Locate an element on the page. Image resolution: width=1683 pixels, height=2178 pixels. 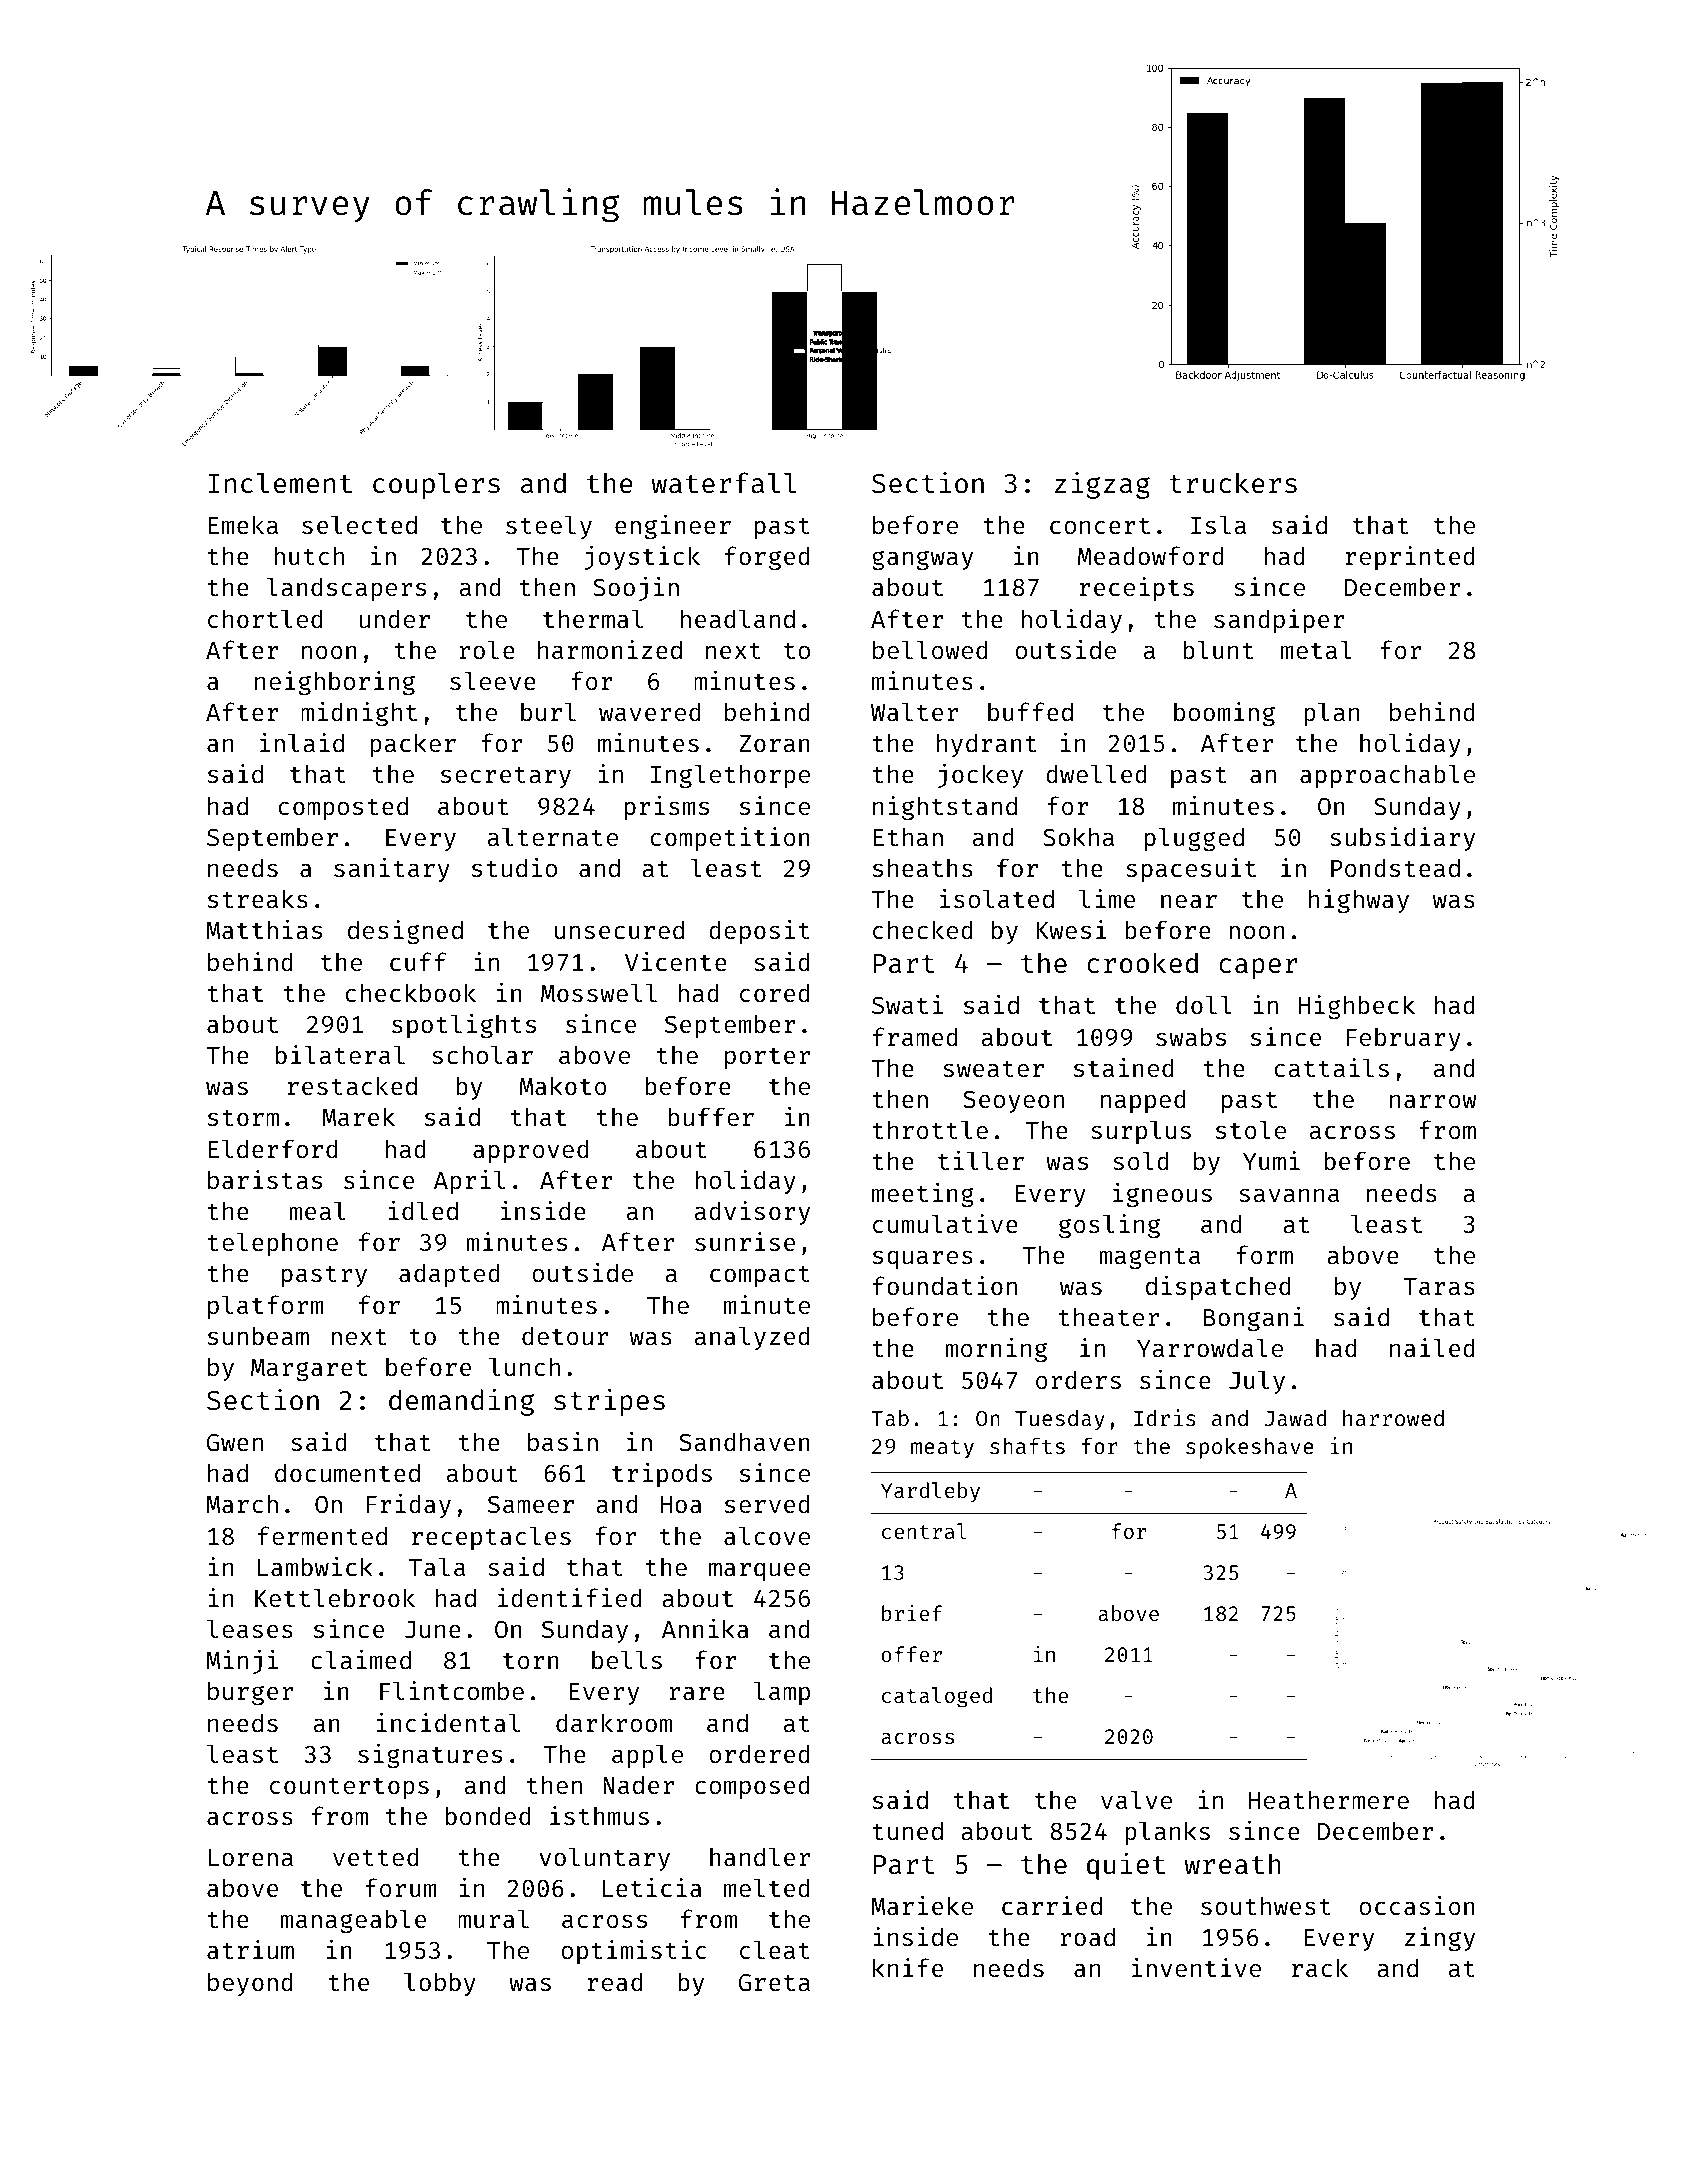
optimistic is located at coordinates (634, 1952).
